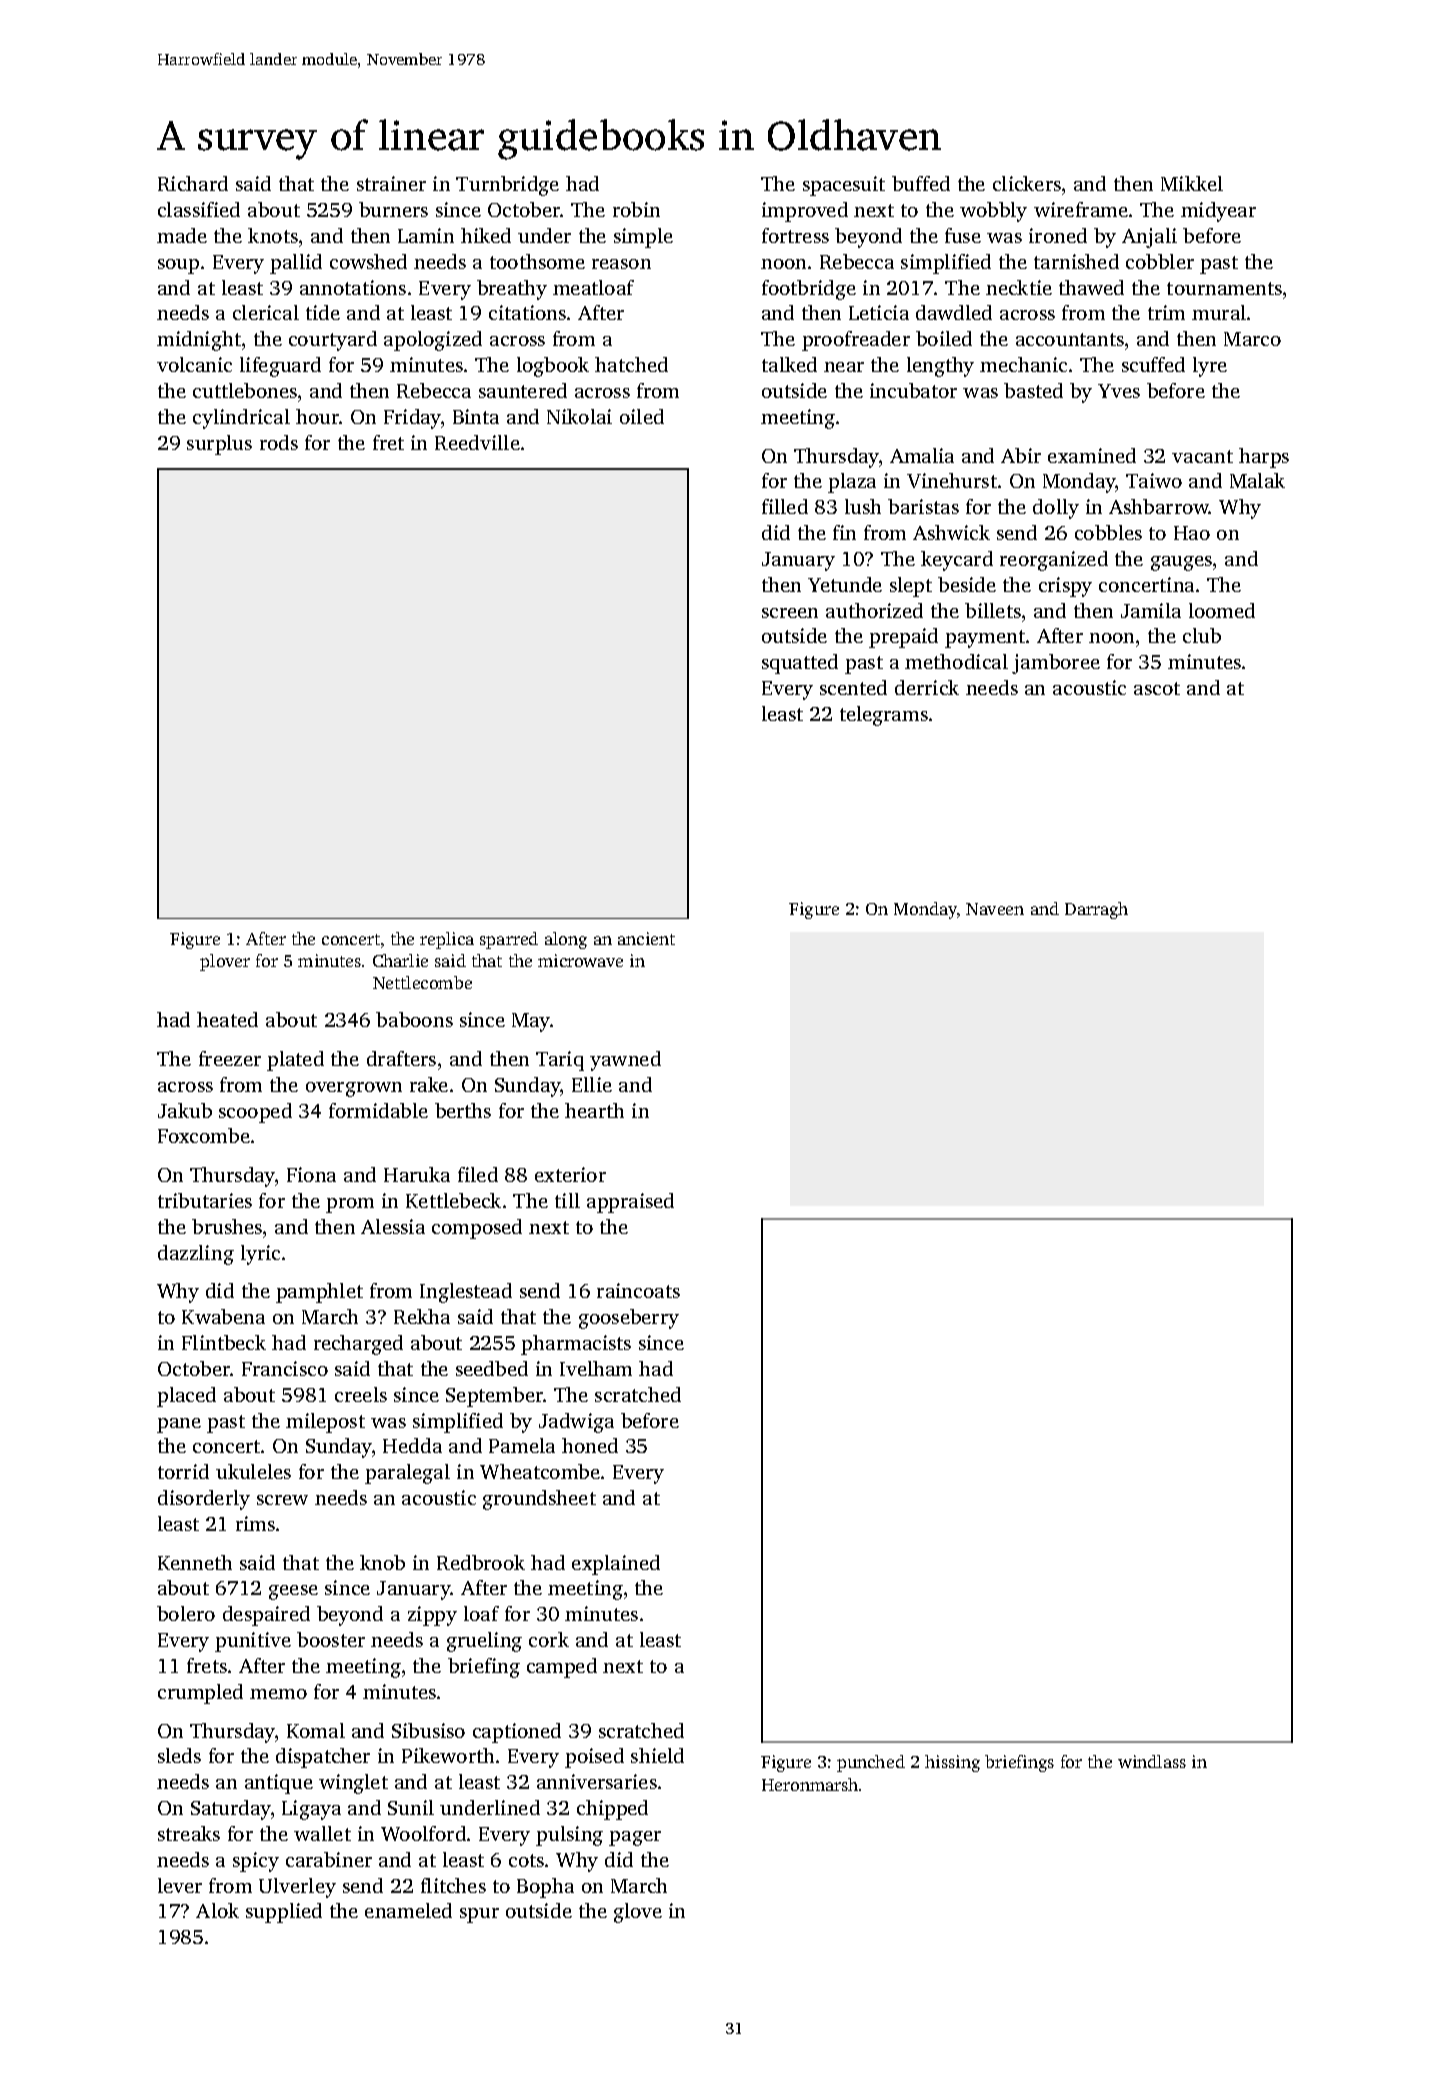 The image size is (1450, 2100). Describe the element at coordinates (580, 960) in the screenshot. I see `microwave` at that location.
